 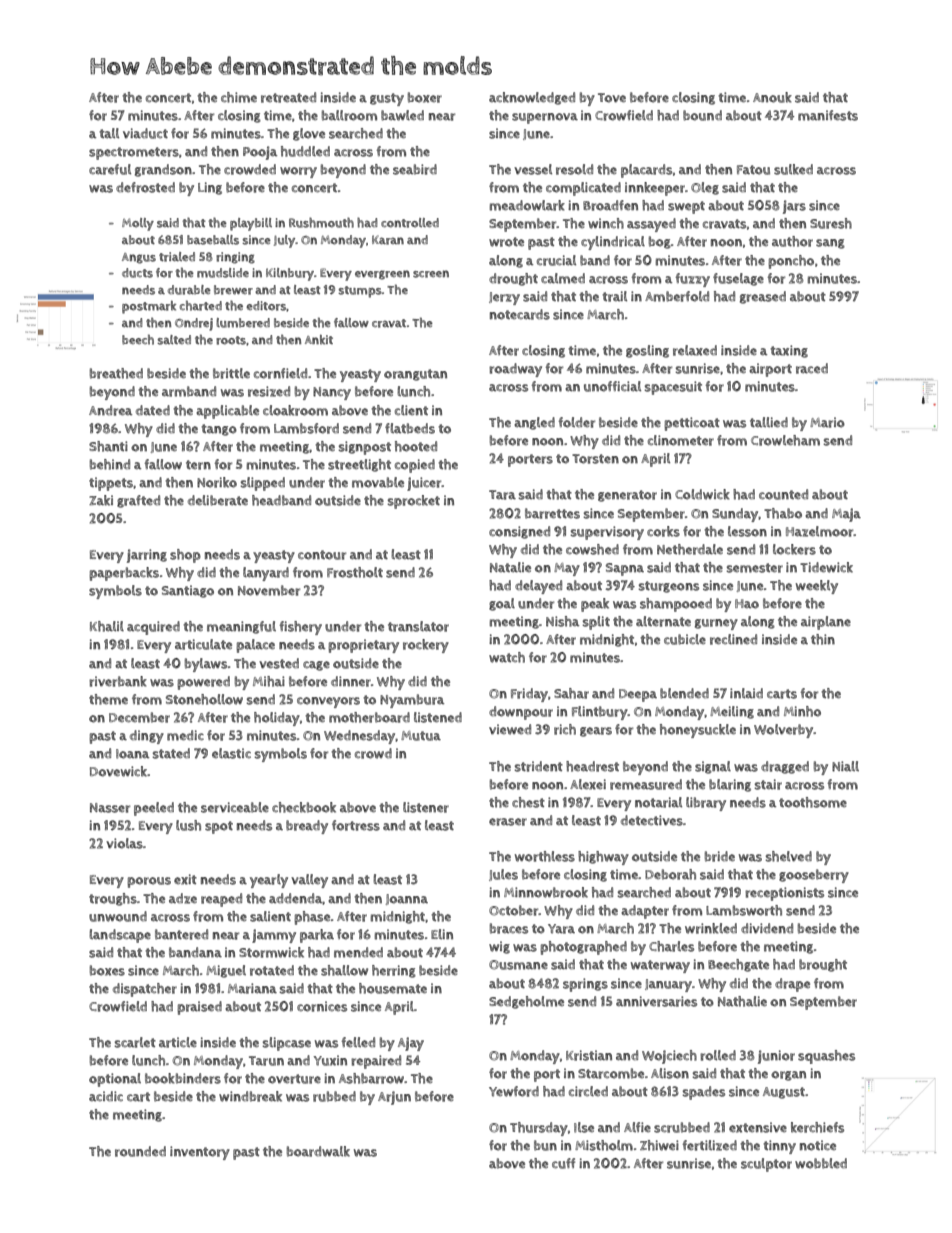 I want to click on Santiago, so click(x=188, y=591).
